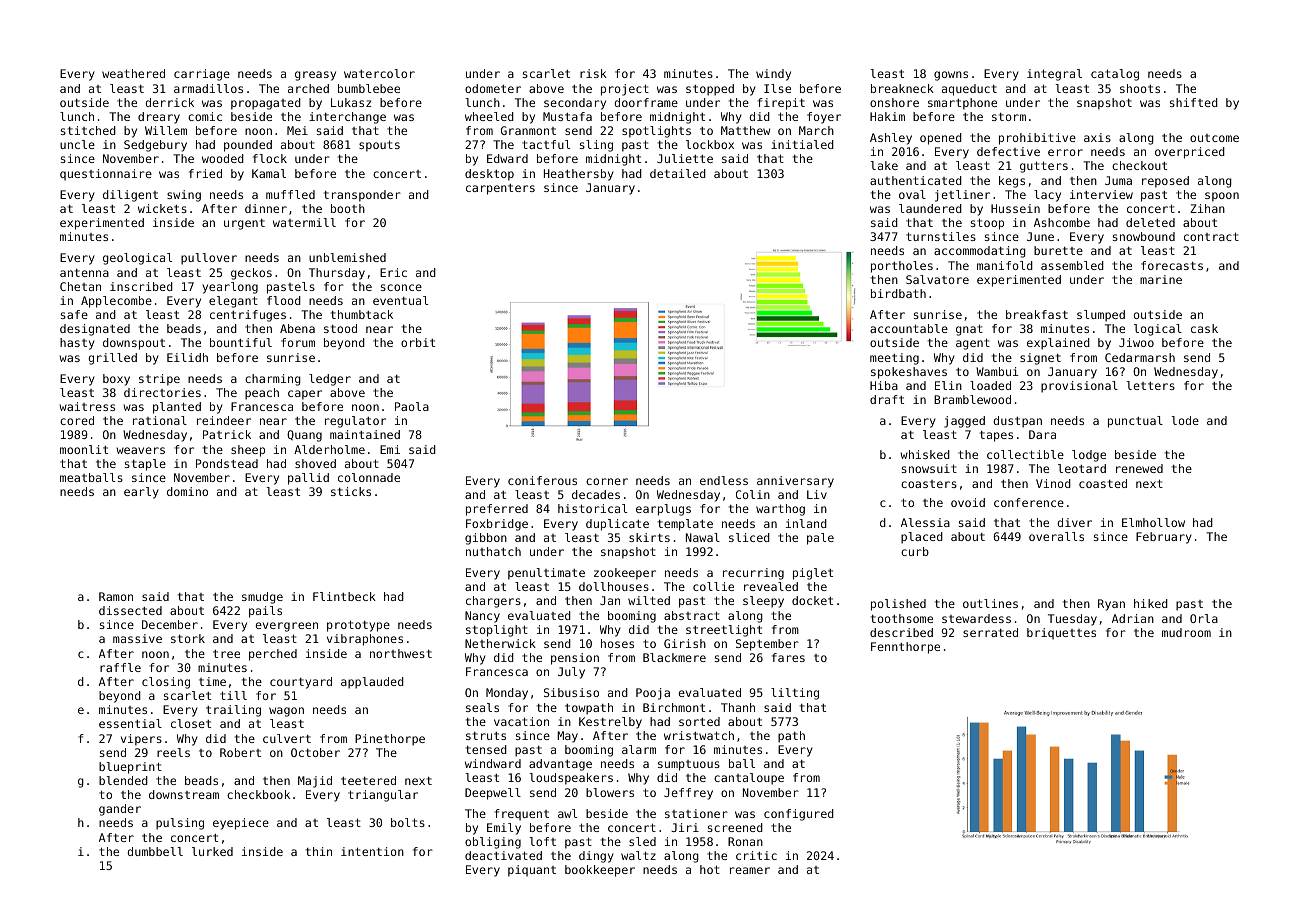 This screenshot has width=1308, height=924. I want to click on Jiwoo, so click(1136, 342).
